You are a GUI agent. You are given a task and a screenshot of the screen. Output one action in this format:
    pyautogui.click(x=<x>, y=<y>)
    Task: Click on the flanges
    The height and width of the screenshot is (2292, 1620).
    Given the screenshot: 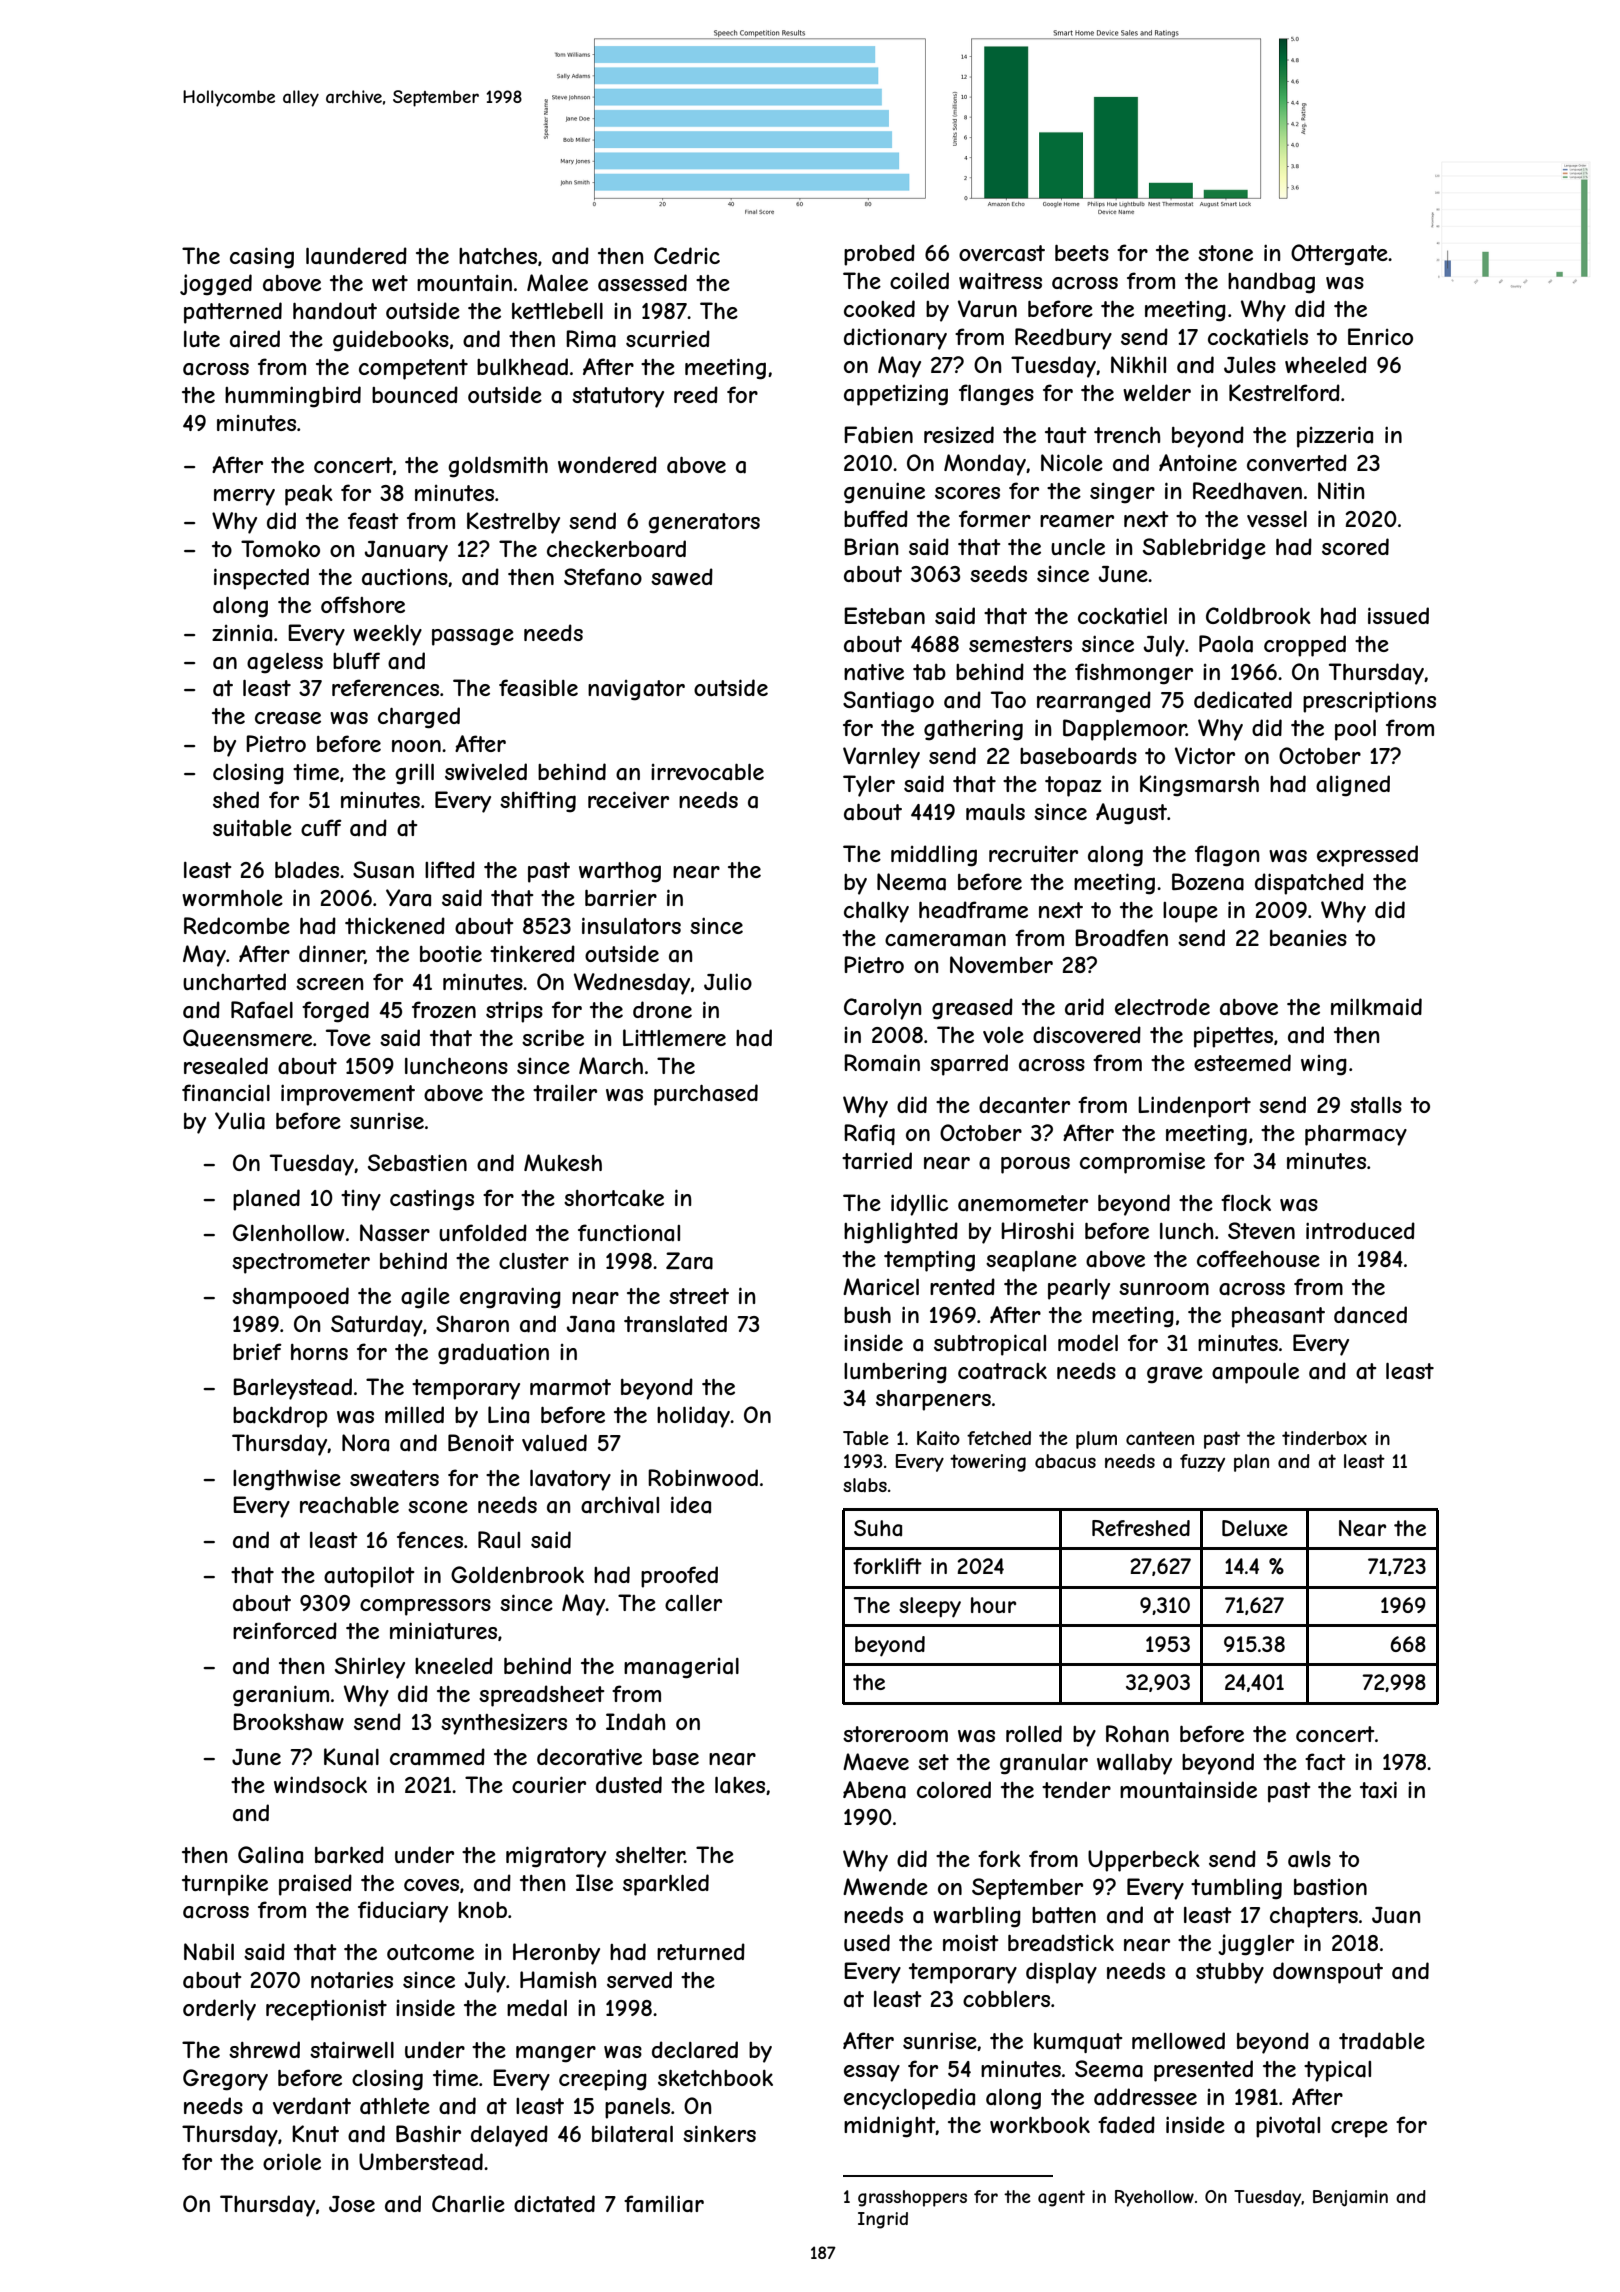 What is the action you would take?
    pyautogui.click(x=996, y=395)
